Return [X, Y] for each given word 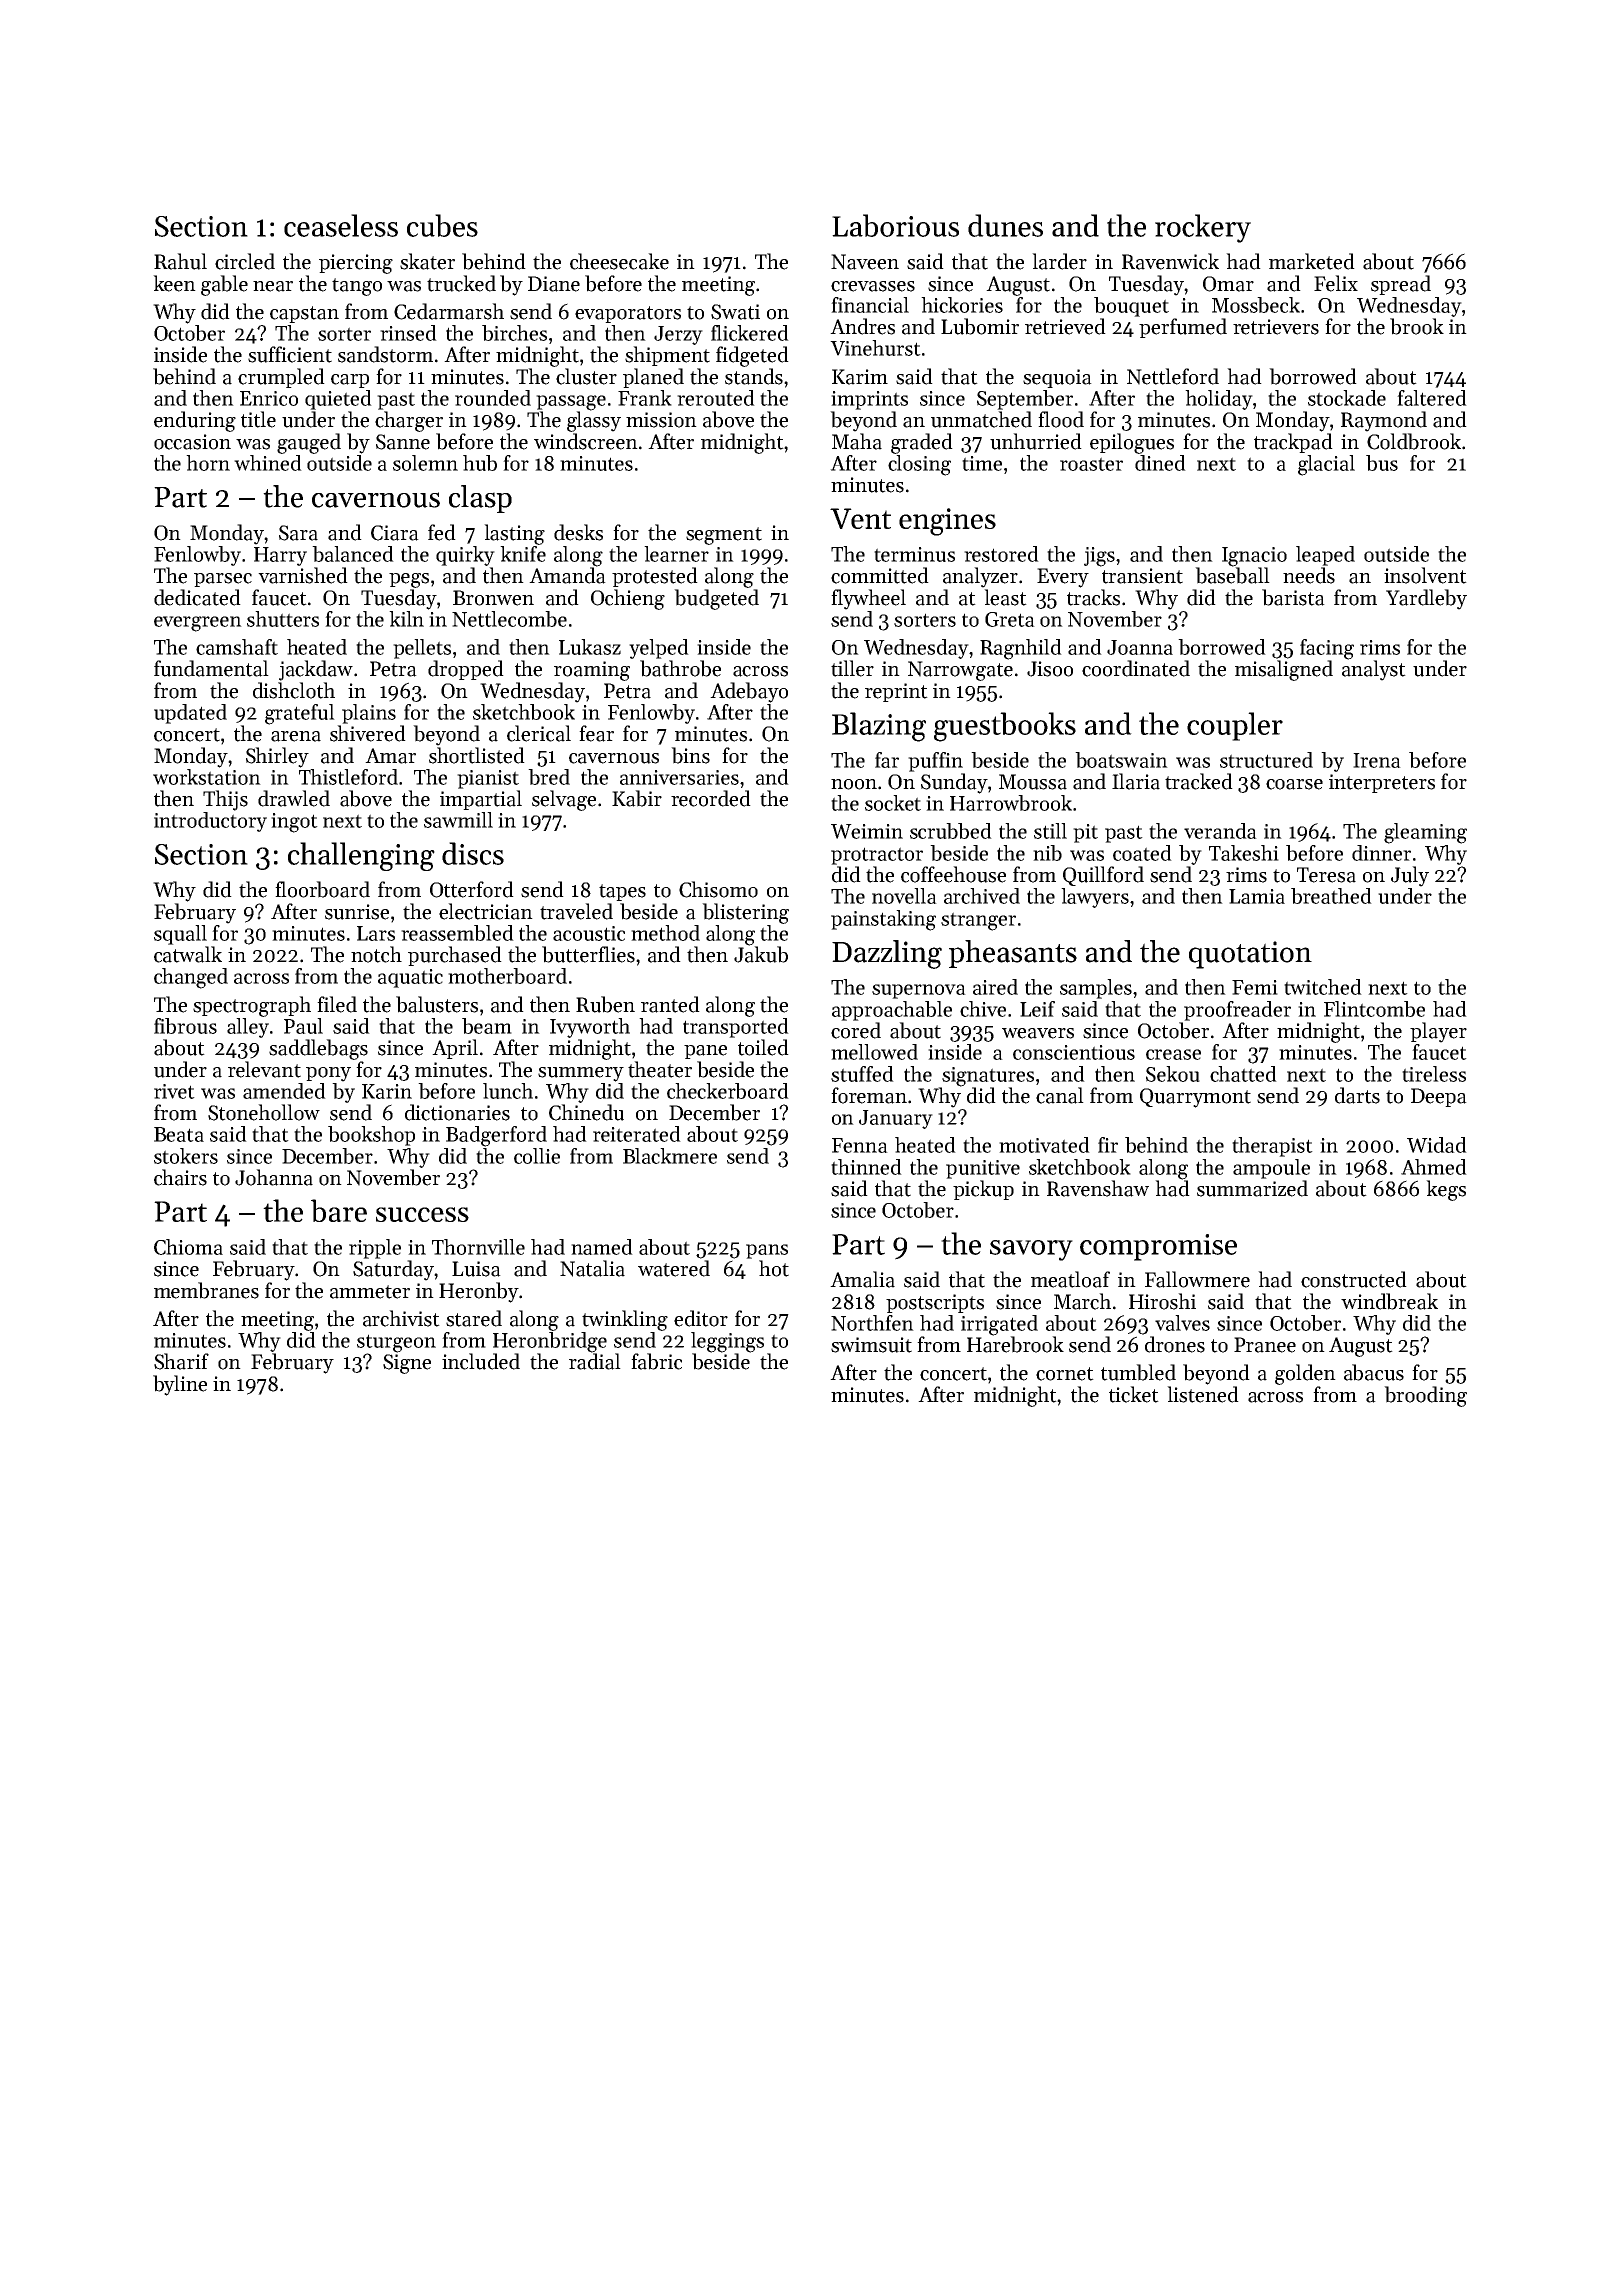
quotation [1250, 955]
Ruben [605, 1004]
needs [1309, 575]
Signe [407, 1364]
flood [1061, 419]
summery [581, 1074]
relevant [264, 1069]
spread [1401, 285]
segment [724, 536]
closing [919, 465]
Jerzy [678, 335]
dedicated [197, 597]
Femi [1255, 987]
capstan [304, 314]
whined [268, 463]
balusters [437, 1004]
